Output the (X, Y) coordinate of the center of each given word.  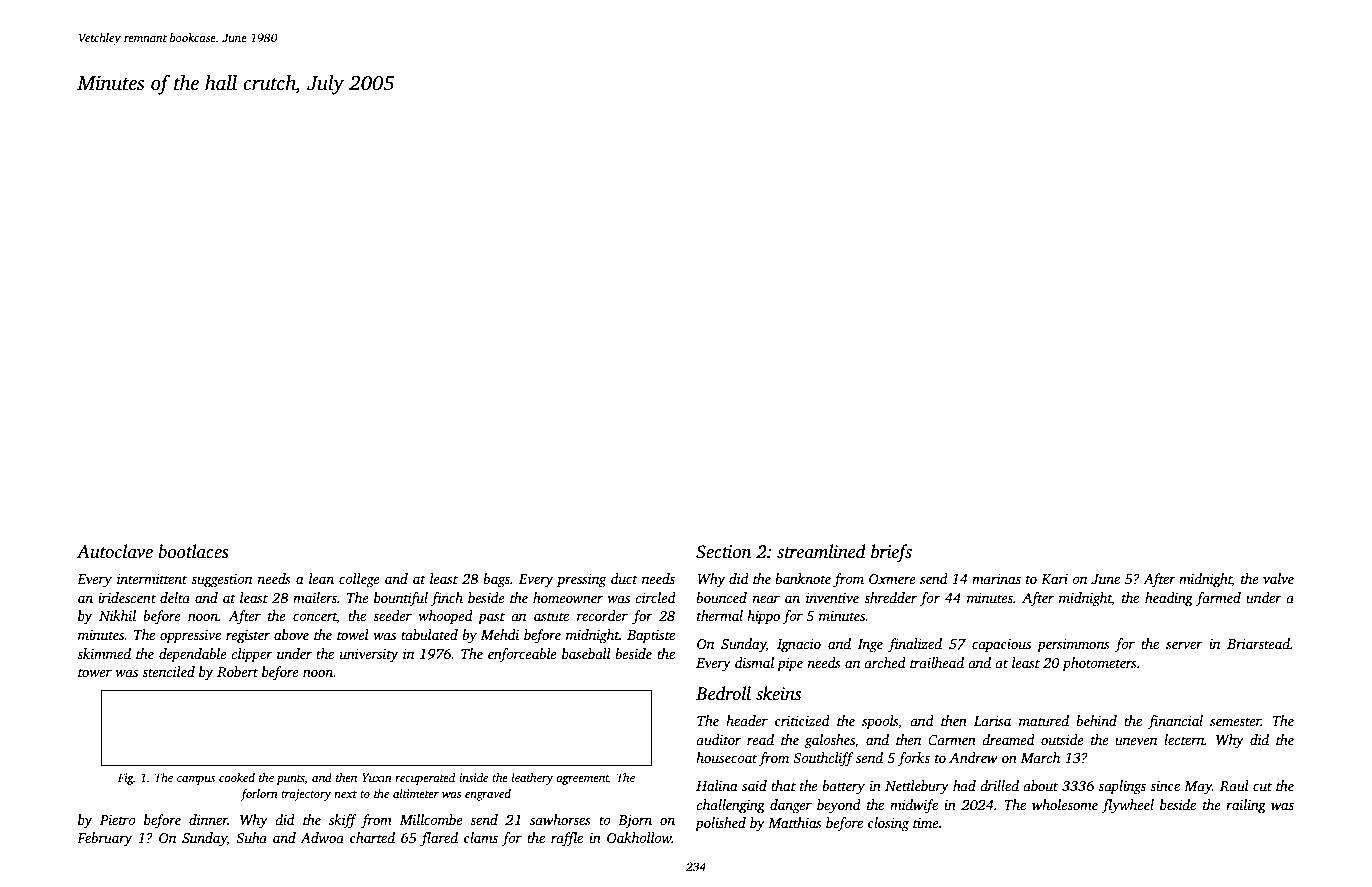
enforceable (522, 655)
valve (1278, 578)
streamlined (821, 551)
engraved (488, 795)
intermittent (152, 579)
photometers (1099, 664)
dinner (208, 819)
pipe (790, 664)
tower (95, 672)
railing (1246, 806)
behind (1096, 720)
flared (439, 839)
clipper (252, 655)
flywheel (1127, 806)
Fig (126, 779)
